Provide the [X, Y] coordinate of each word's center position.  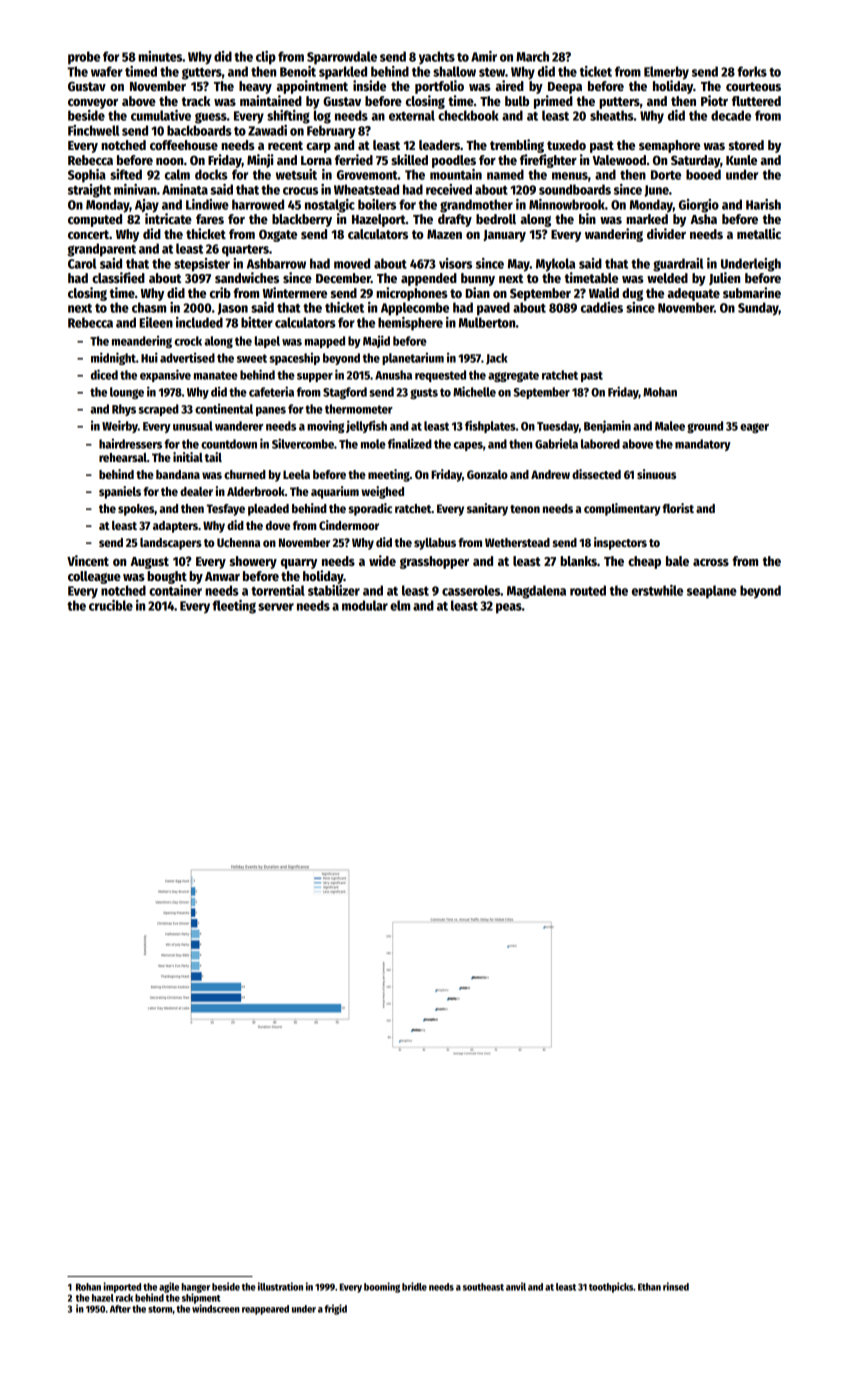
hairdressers [130, 443]
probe [84, 58]
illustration [280, 1286]
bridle [414, 1286]
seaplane [712, 592]
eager [754, 428]
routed [588, 590]
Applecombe [415, 309]
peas [509, 608]
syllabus [435, 544]
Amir [484, 56]
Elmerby [666, 73]
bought [167, 577]
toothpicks [611, 1287]
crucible [111, 605]
